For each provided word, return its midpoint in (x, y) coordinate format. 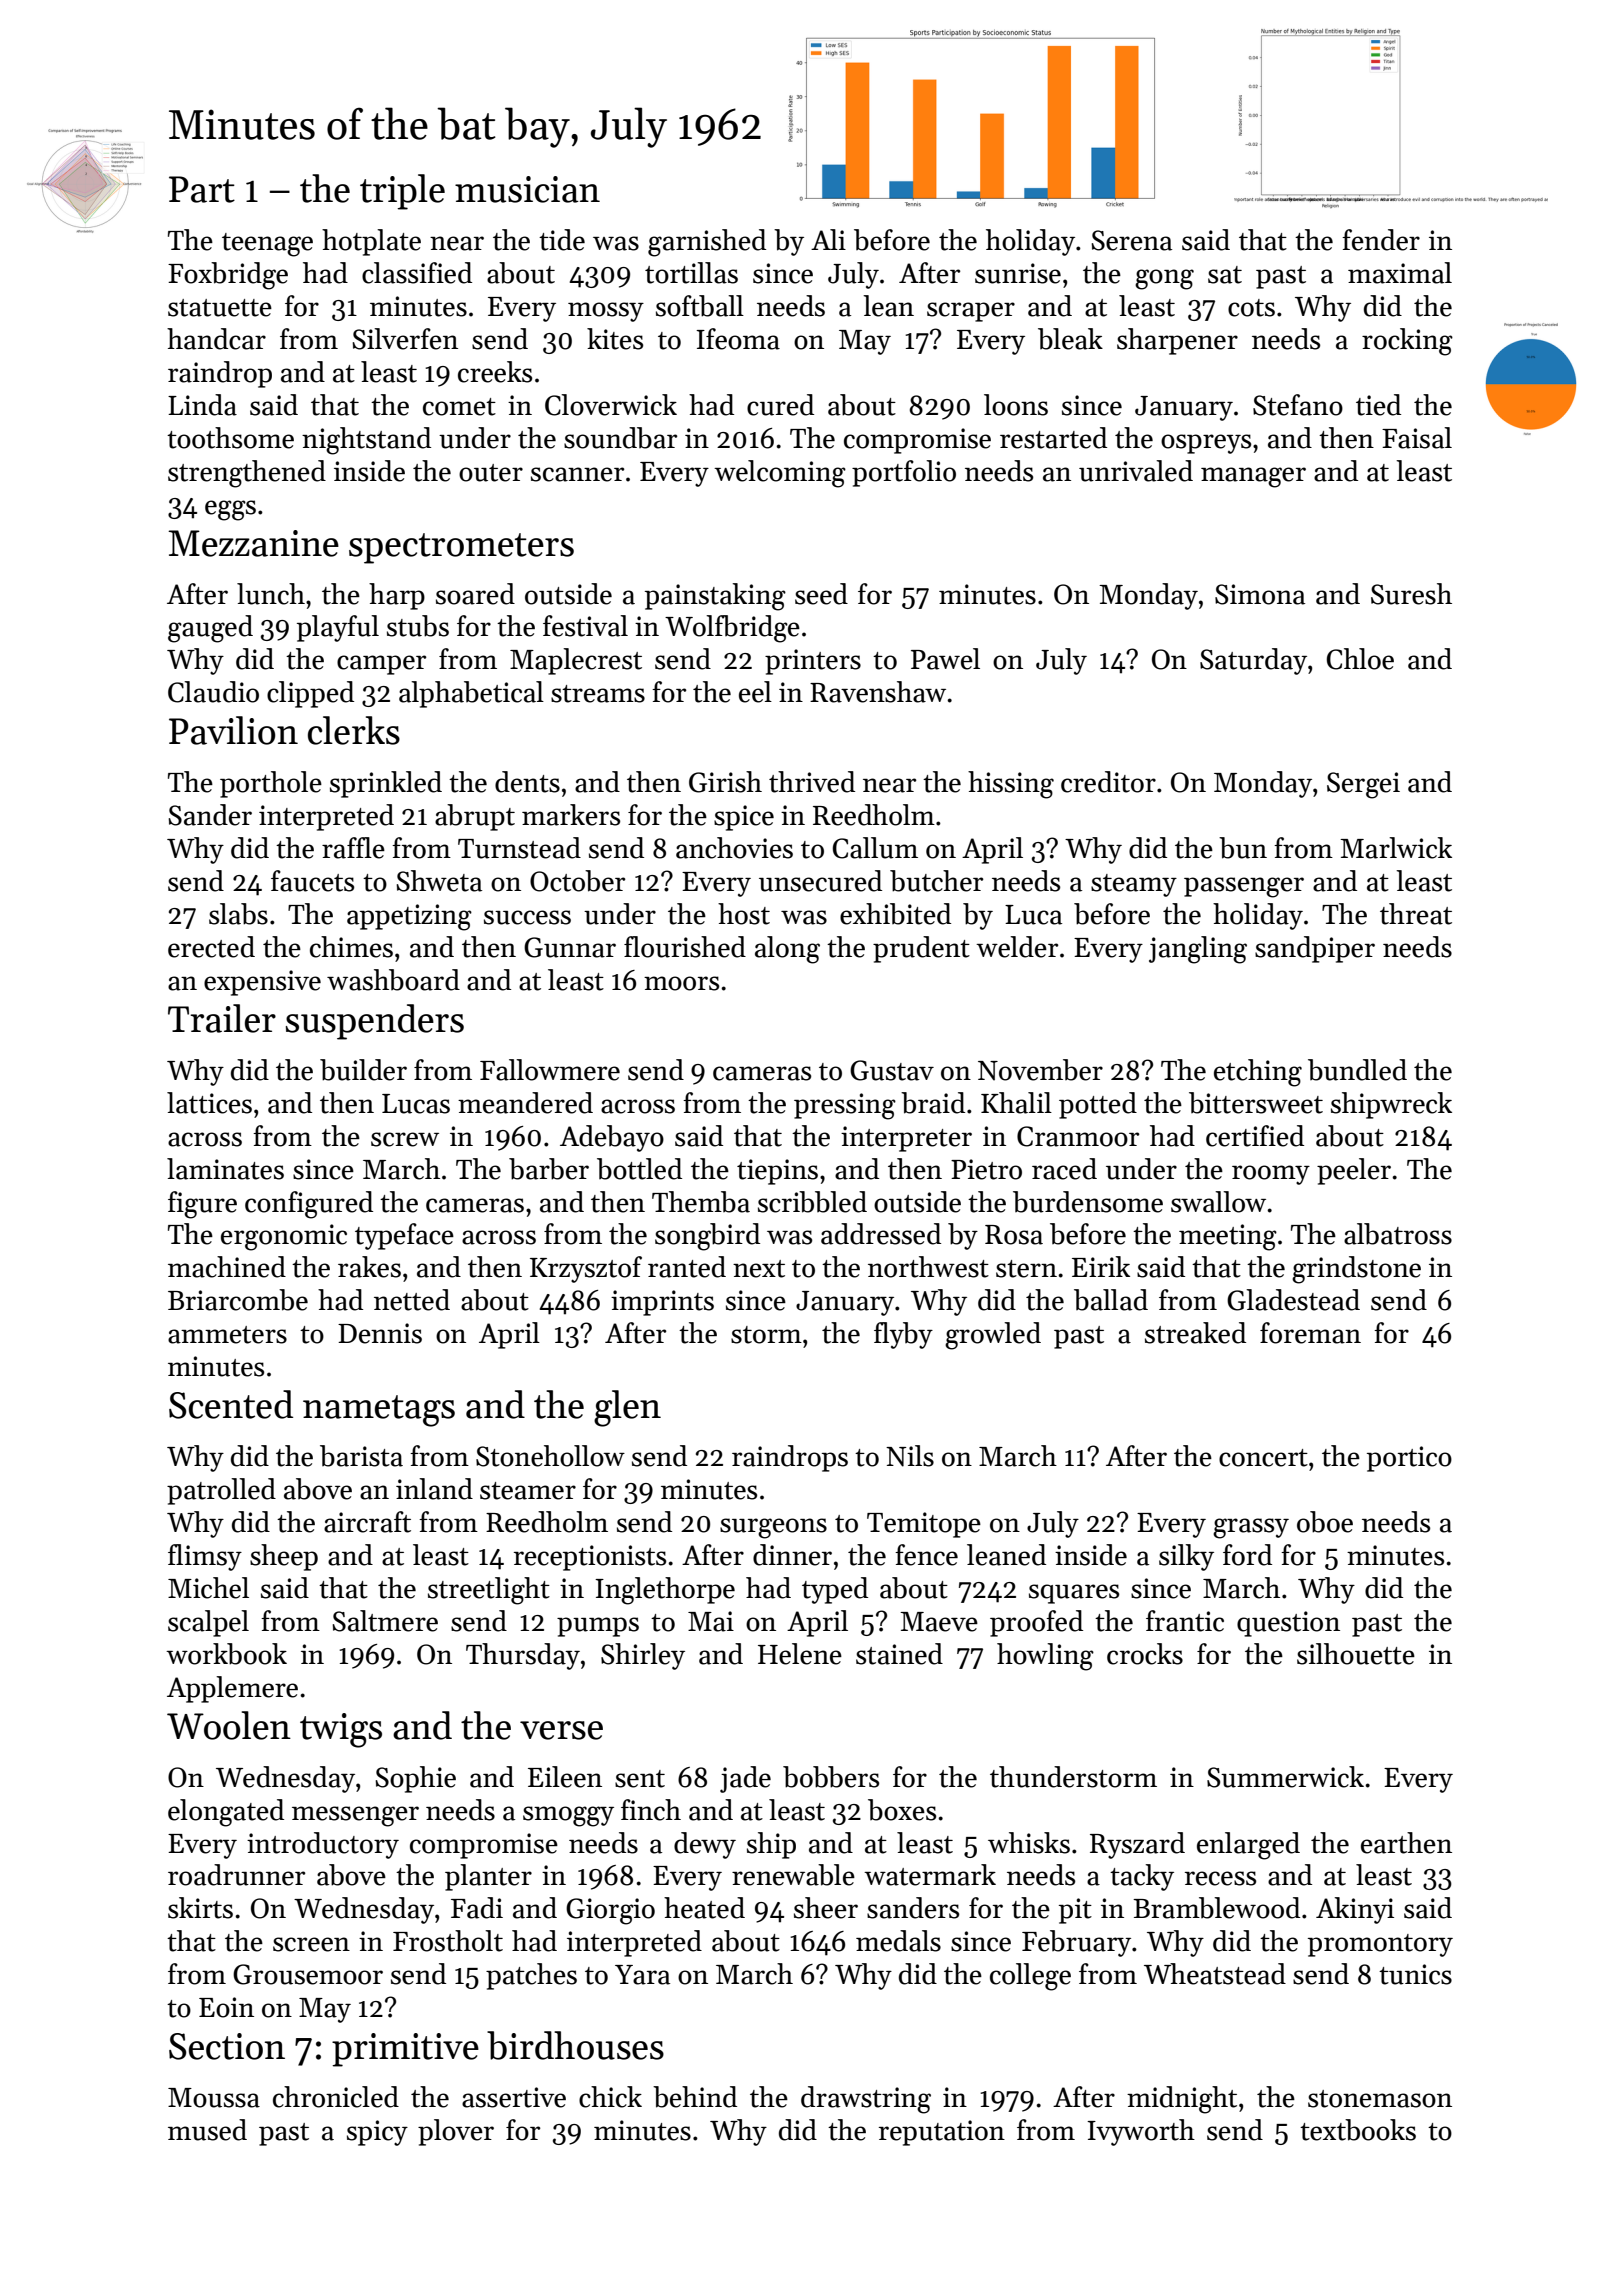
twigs (341, 1730)
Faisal (1417, 438)
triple (402, 192)
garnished (707, 243)
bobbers (831, 1777)
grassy (1251, 1528)
